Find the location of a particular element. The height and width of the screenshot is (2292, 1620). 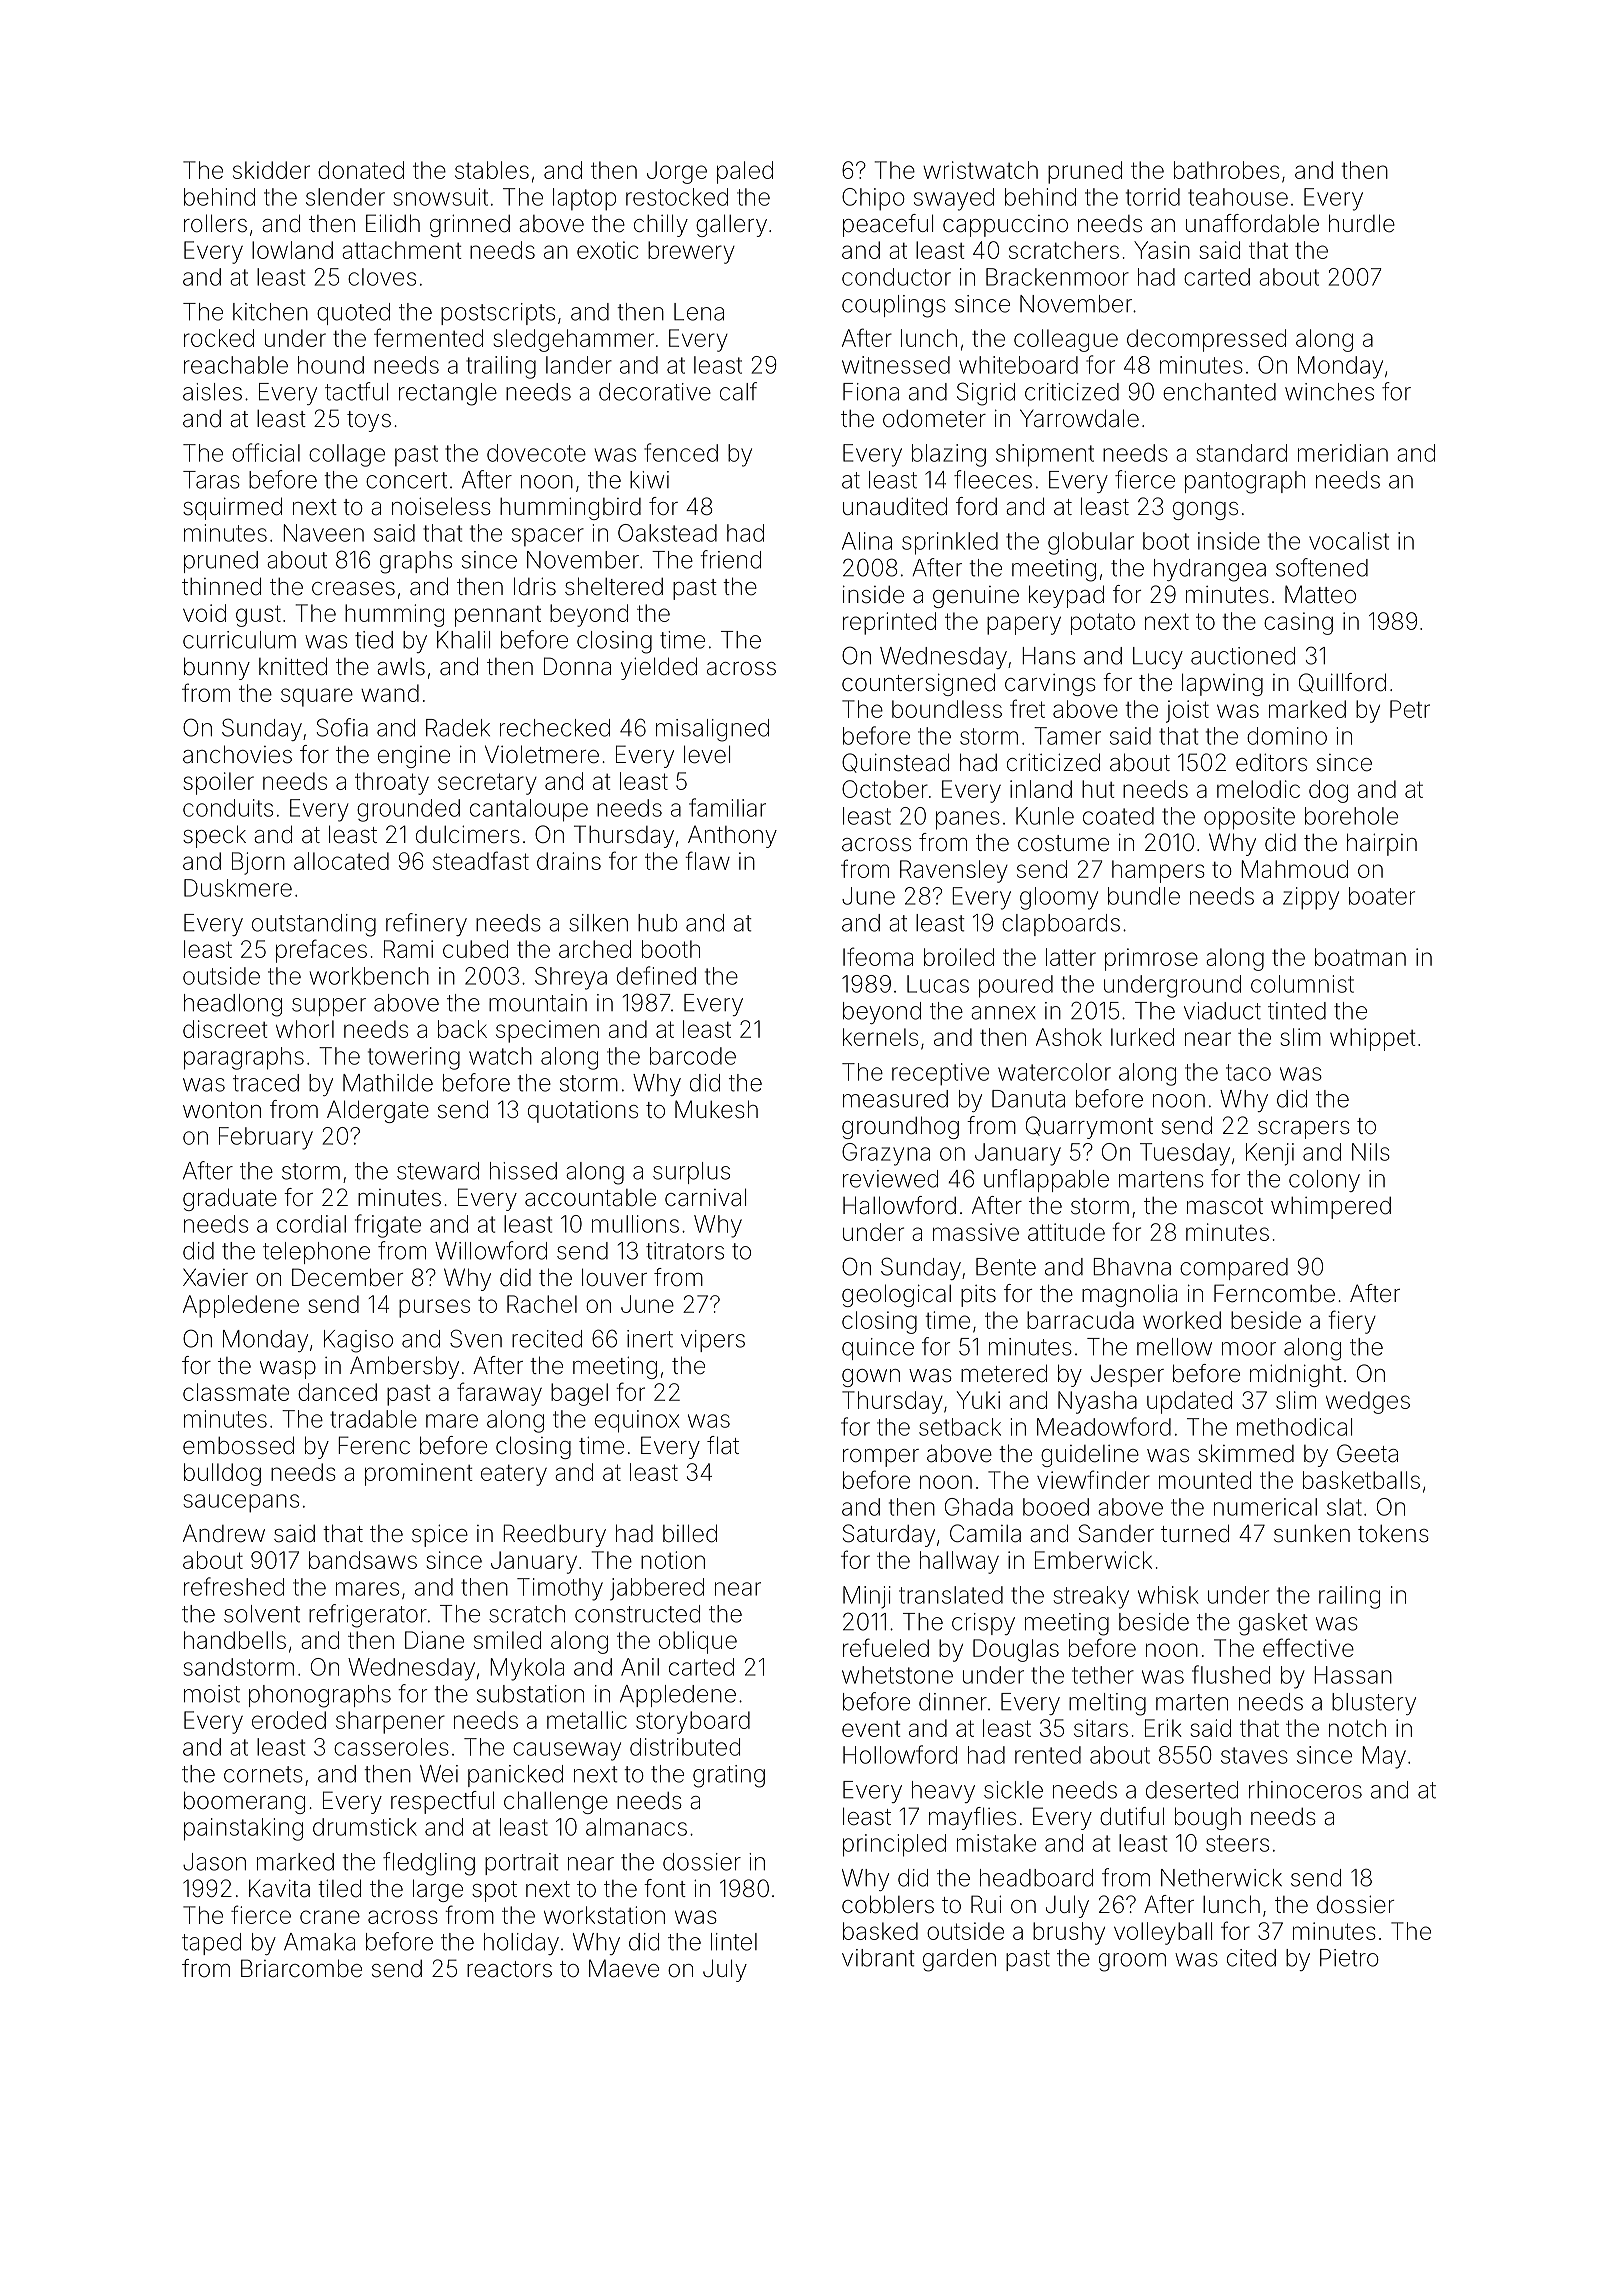

unaudited is located at coordinates (895, 506).
